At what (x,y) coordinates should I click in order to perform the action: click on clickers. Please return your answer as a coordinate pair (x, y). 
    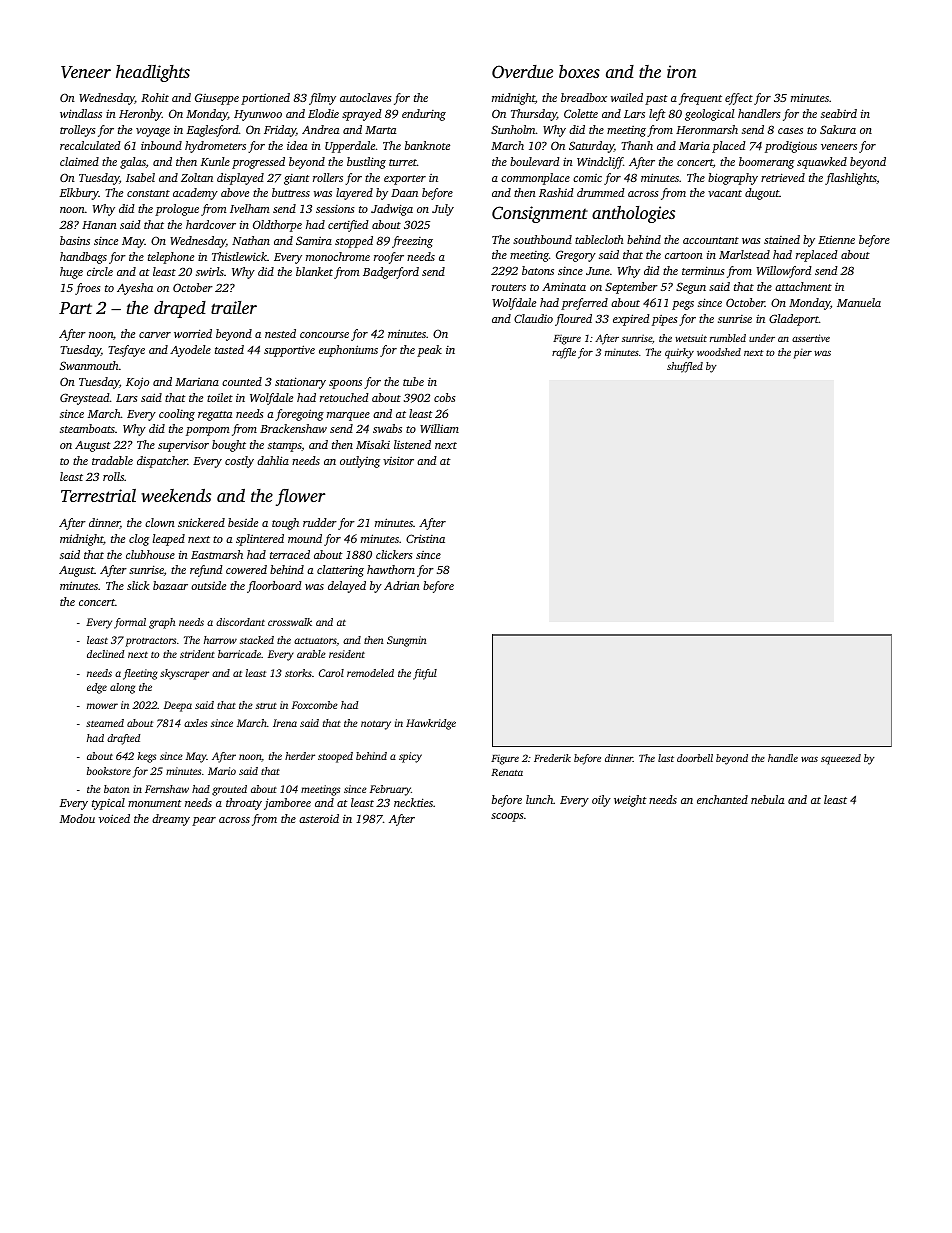
    Looking at the image, I should click on (394, 554).
